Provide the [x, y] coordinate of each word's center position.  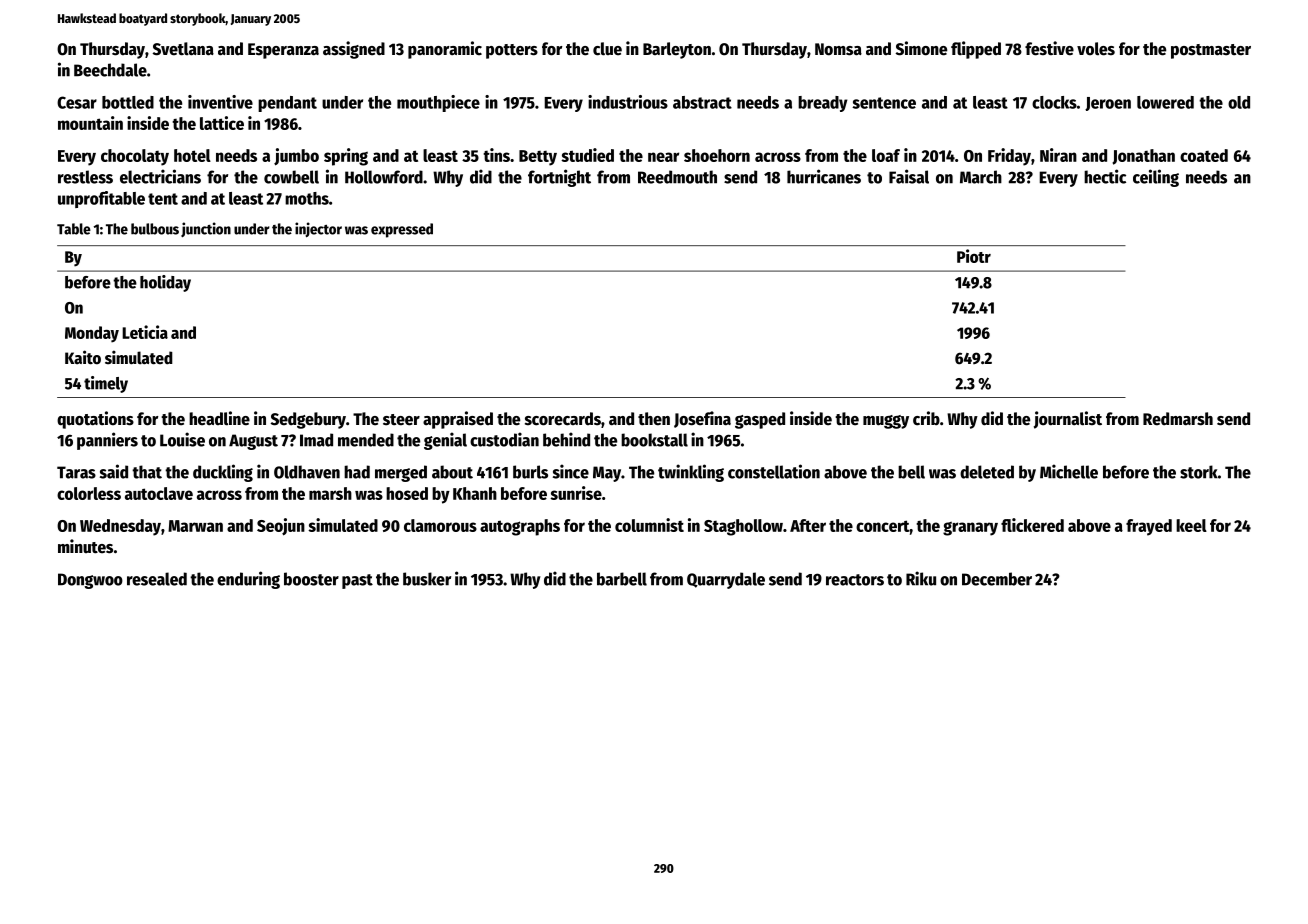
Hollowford [384, 177]
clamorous [440, 525]
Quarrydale [726, 580]
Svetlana [183, 49]
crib [926, 418]
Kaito [83, 357]
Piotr [974, 256]
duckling [223, 473]
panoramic [445, 50]
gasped [760, 420]
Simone [921, 48]
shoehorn [717, 155]
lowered [1165, 102]
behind [566, 439]
